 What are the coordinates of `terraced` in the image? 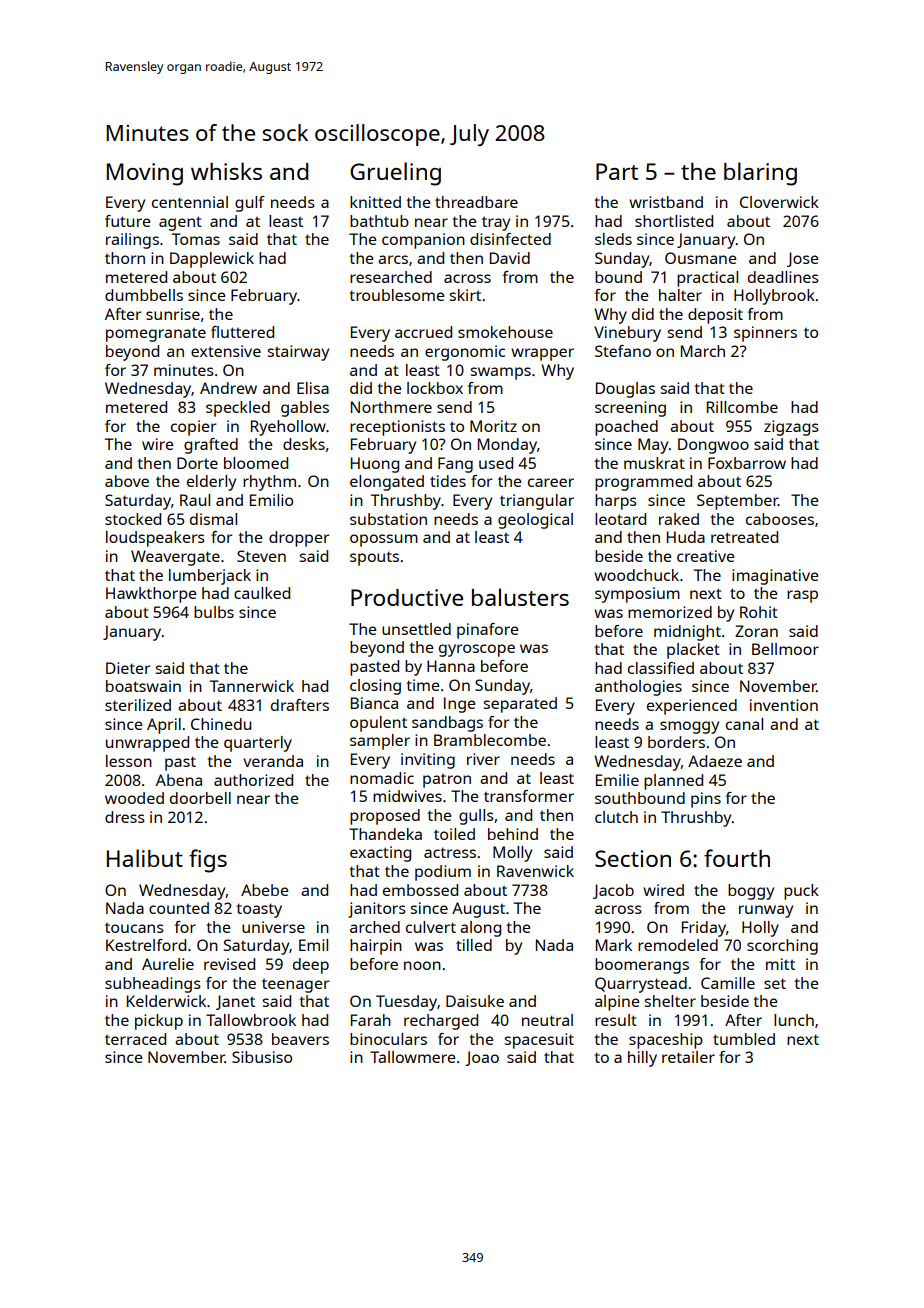 It's located at (135, 1039).
